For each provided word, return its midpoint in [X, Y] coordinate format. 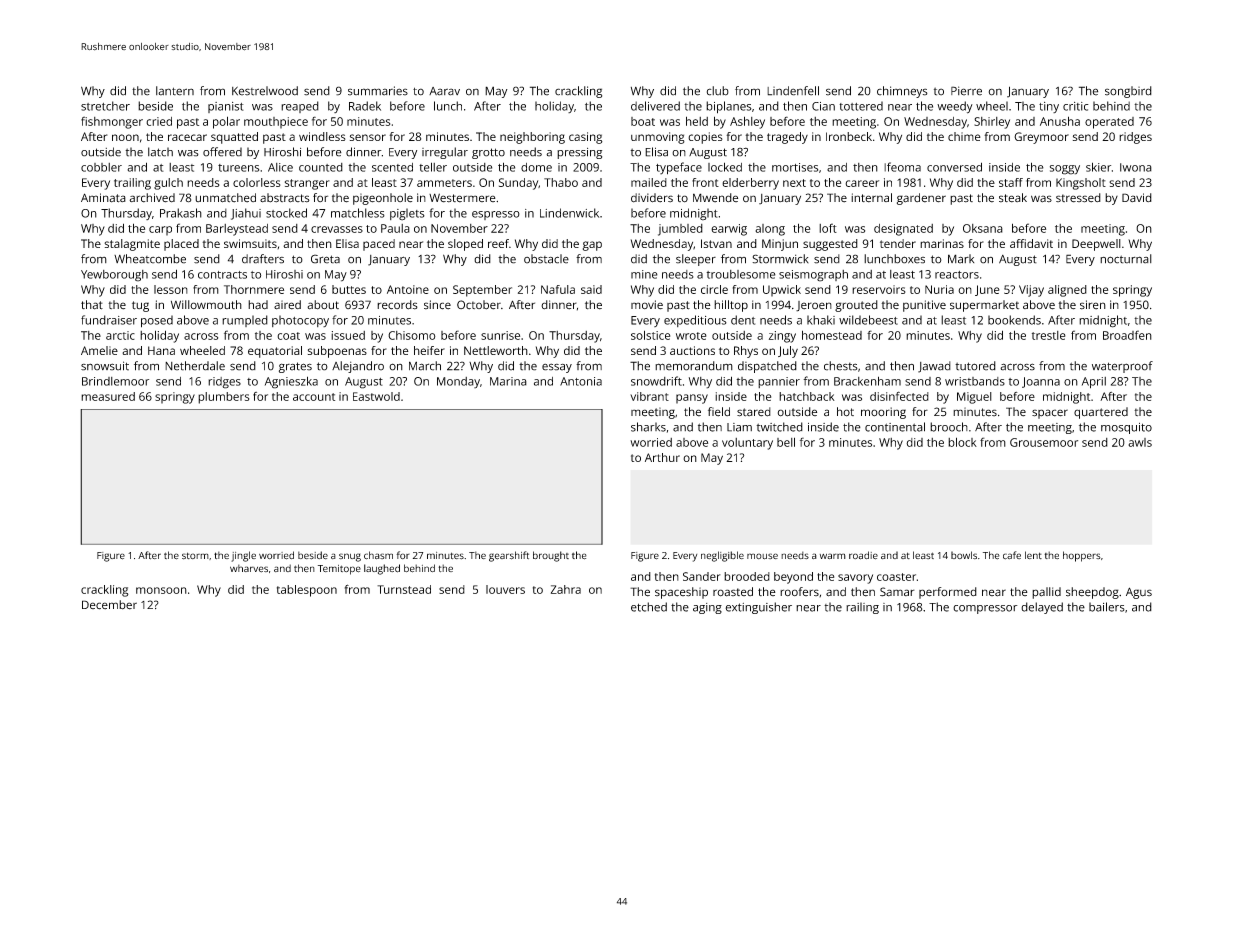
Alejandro [358, 367]
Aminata [103, 198]
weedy [955, 107]
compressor [985, 609]
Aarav [444, 91]
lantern [175, 91]
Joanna [1041, 382]
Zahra [566, 589]
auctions [692, 350]
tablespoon [307, 591]
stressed [1078, 198]
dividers [652, 198]
